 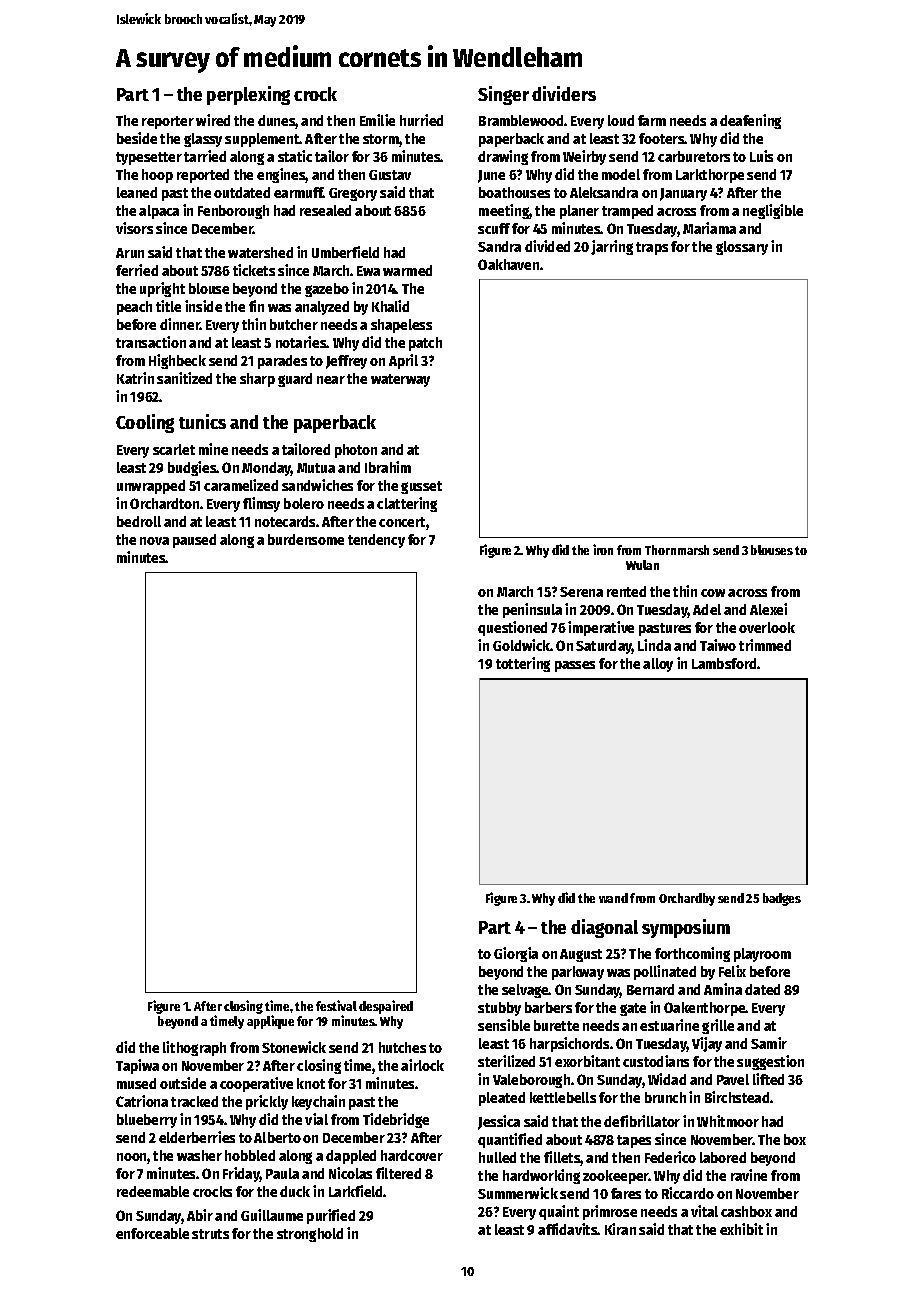 I want to click on alloy, so click(x=658, y=665).
